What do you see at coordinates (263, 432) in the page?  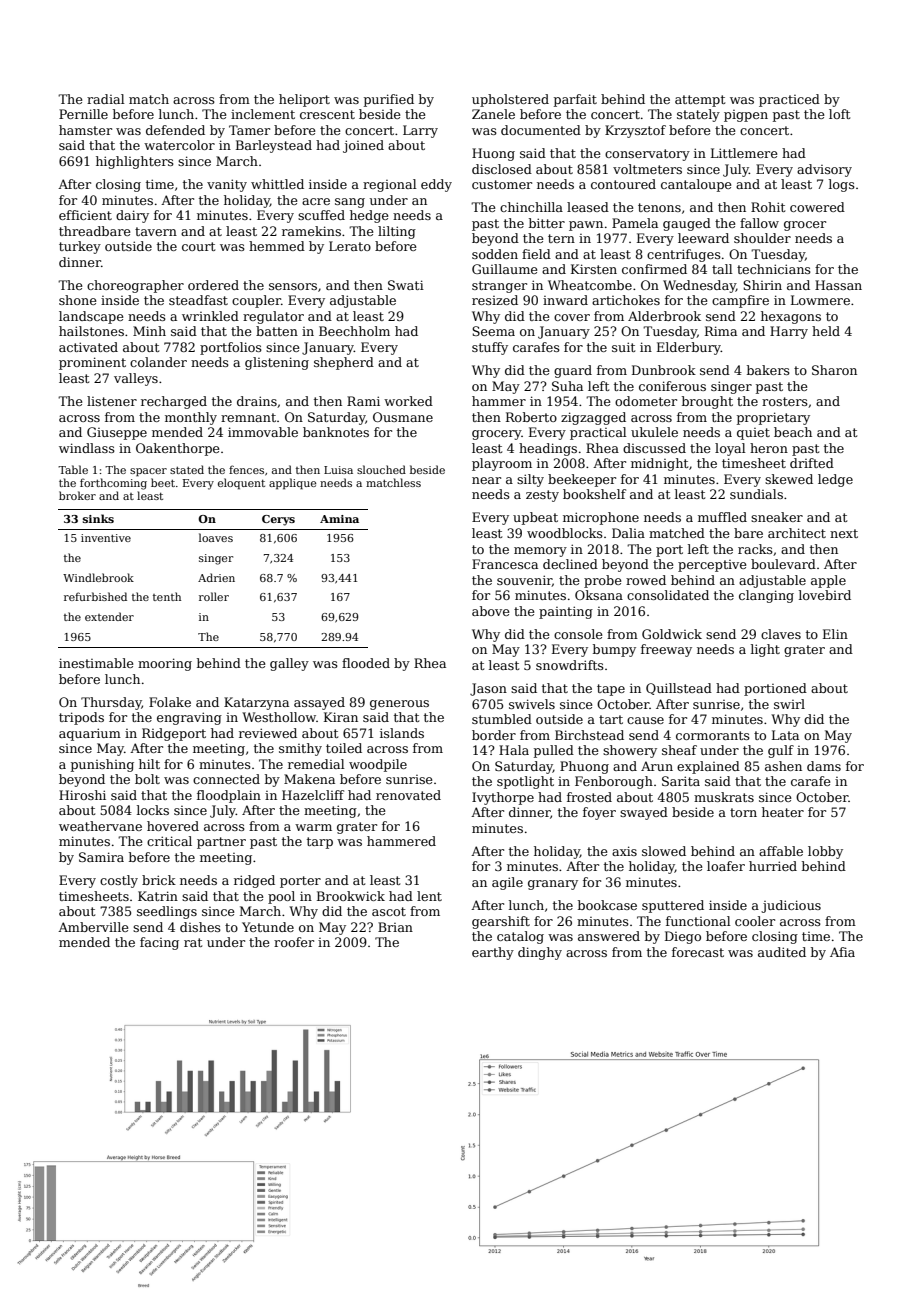 I see `immovable` at bounding box center [263, 432].
